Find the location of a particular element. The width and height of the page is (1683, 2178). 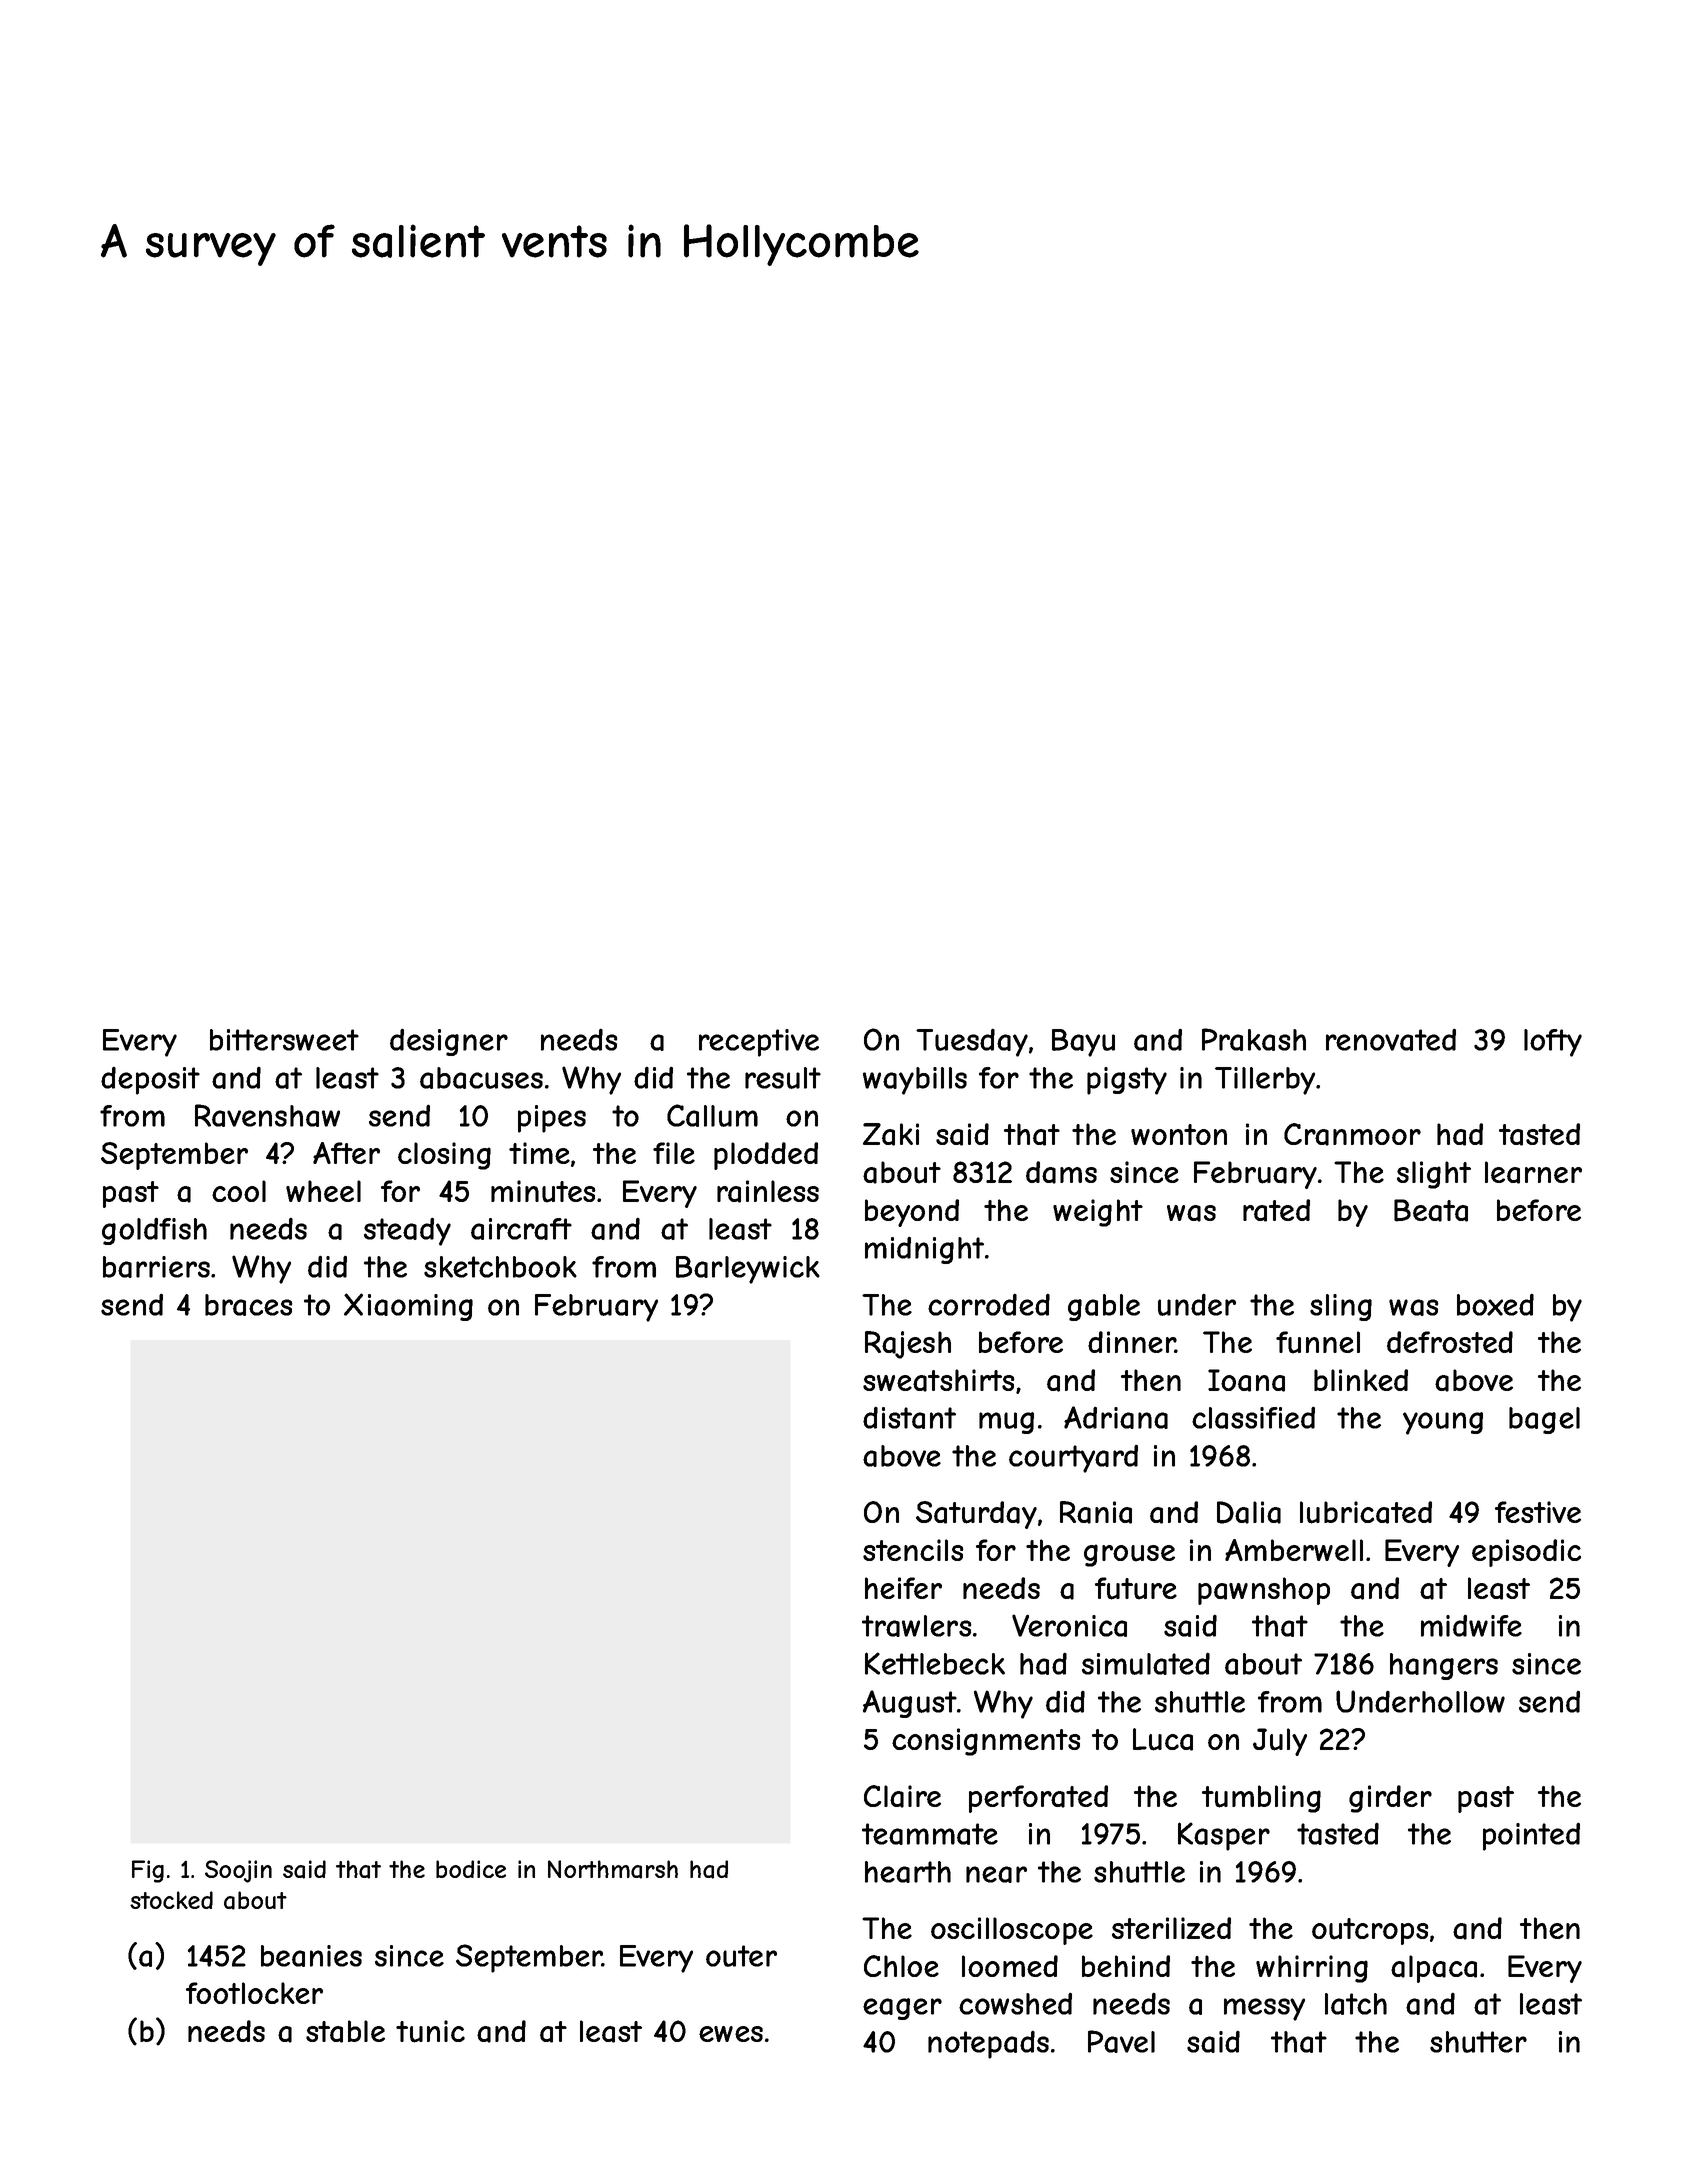

stable is located at coordinates (345, 2031).
